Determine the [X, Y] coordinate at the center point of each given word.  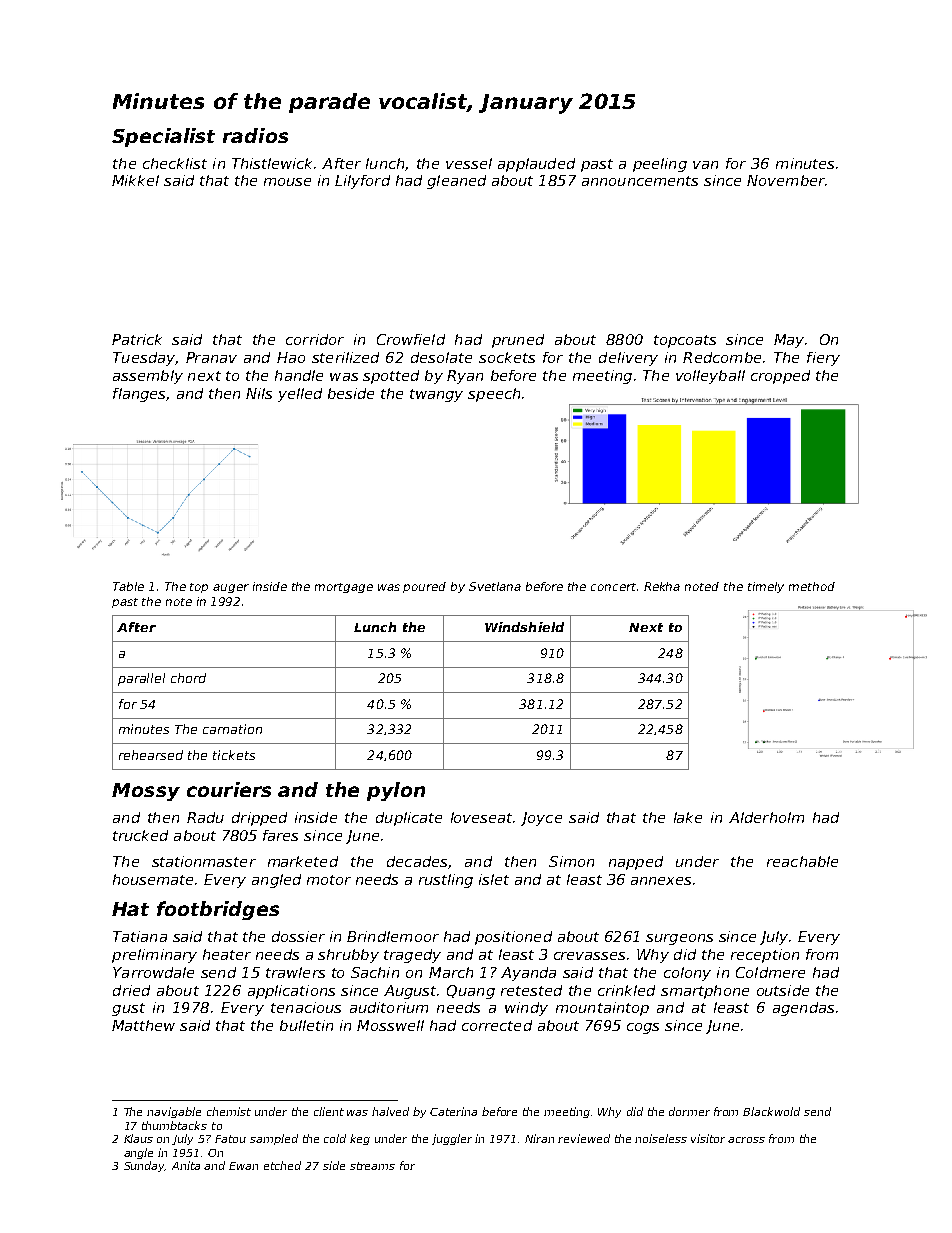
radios [255, 135]
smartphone [705, 992]
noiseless [661, 1138]
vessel [469, 163]
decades [417, 861]
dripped [259, 819]
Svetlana [495, 586]
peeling [660, 165]
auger [231, 588]
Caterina [453, 1111]
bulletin [306, 1025]
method [812, 586]
